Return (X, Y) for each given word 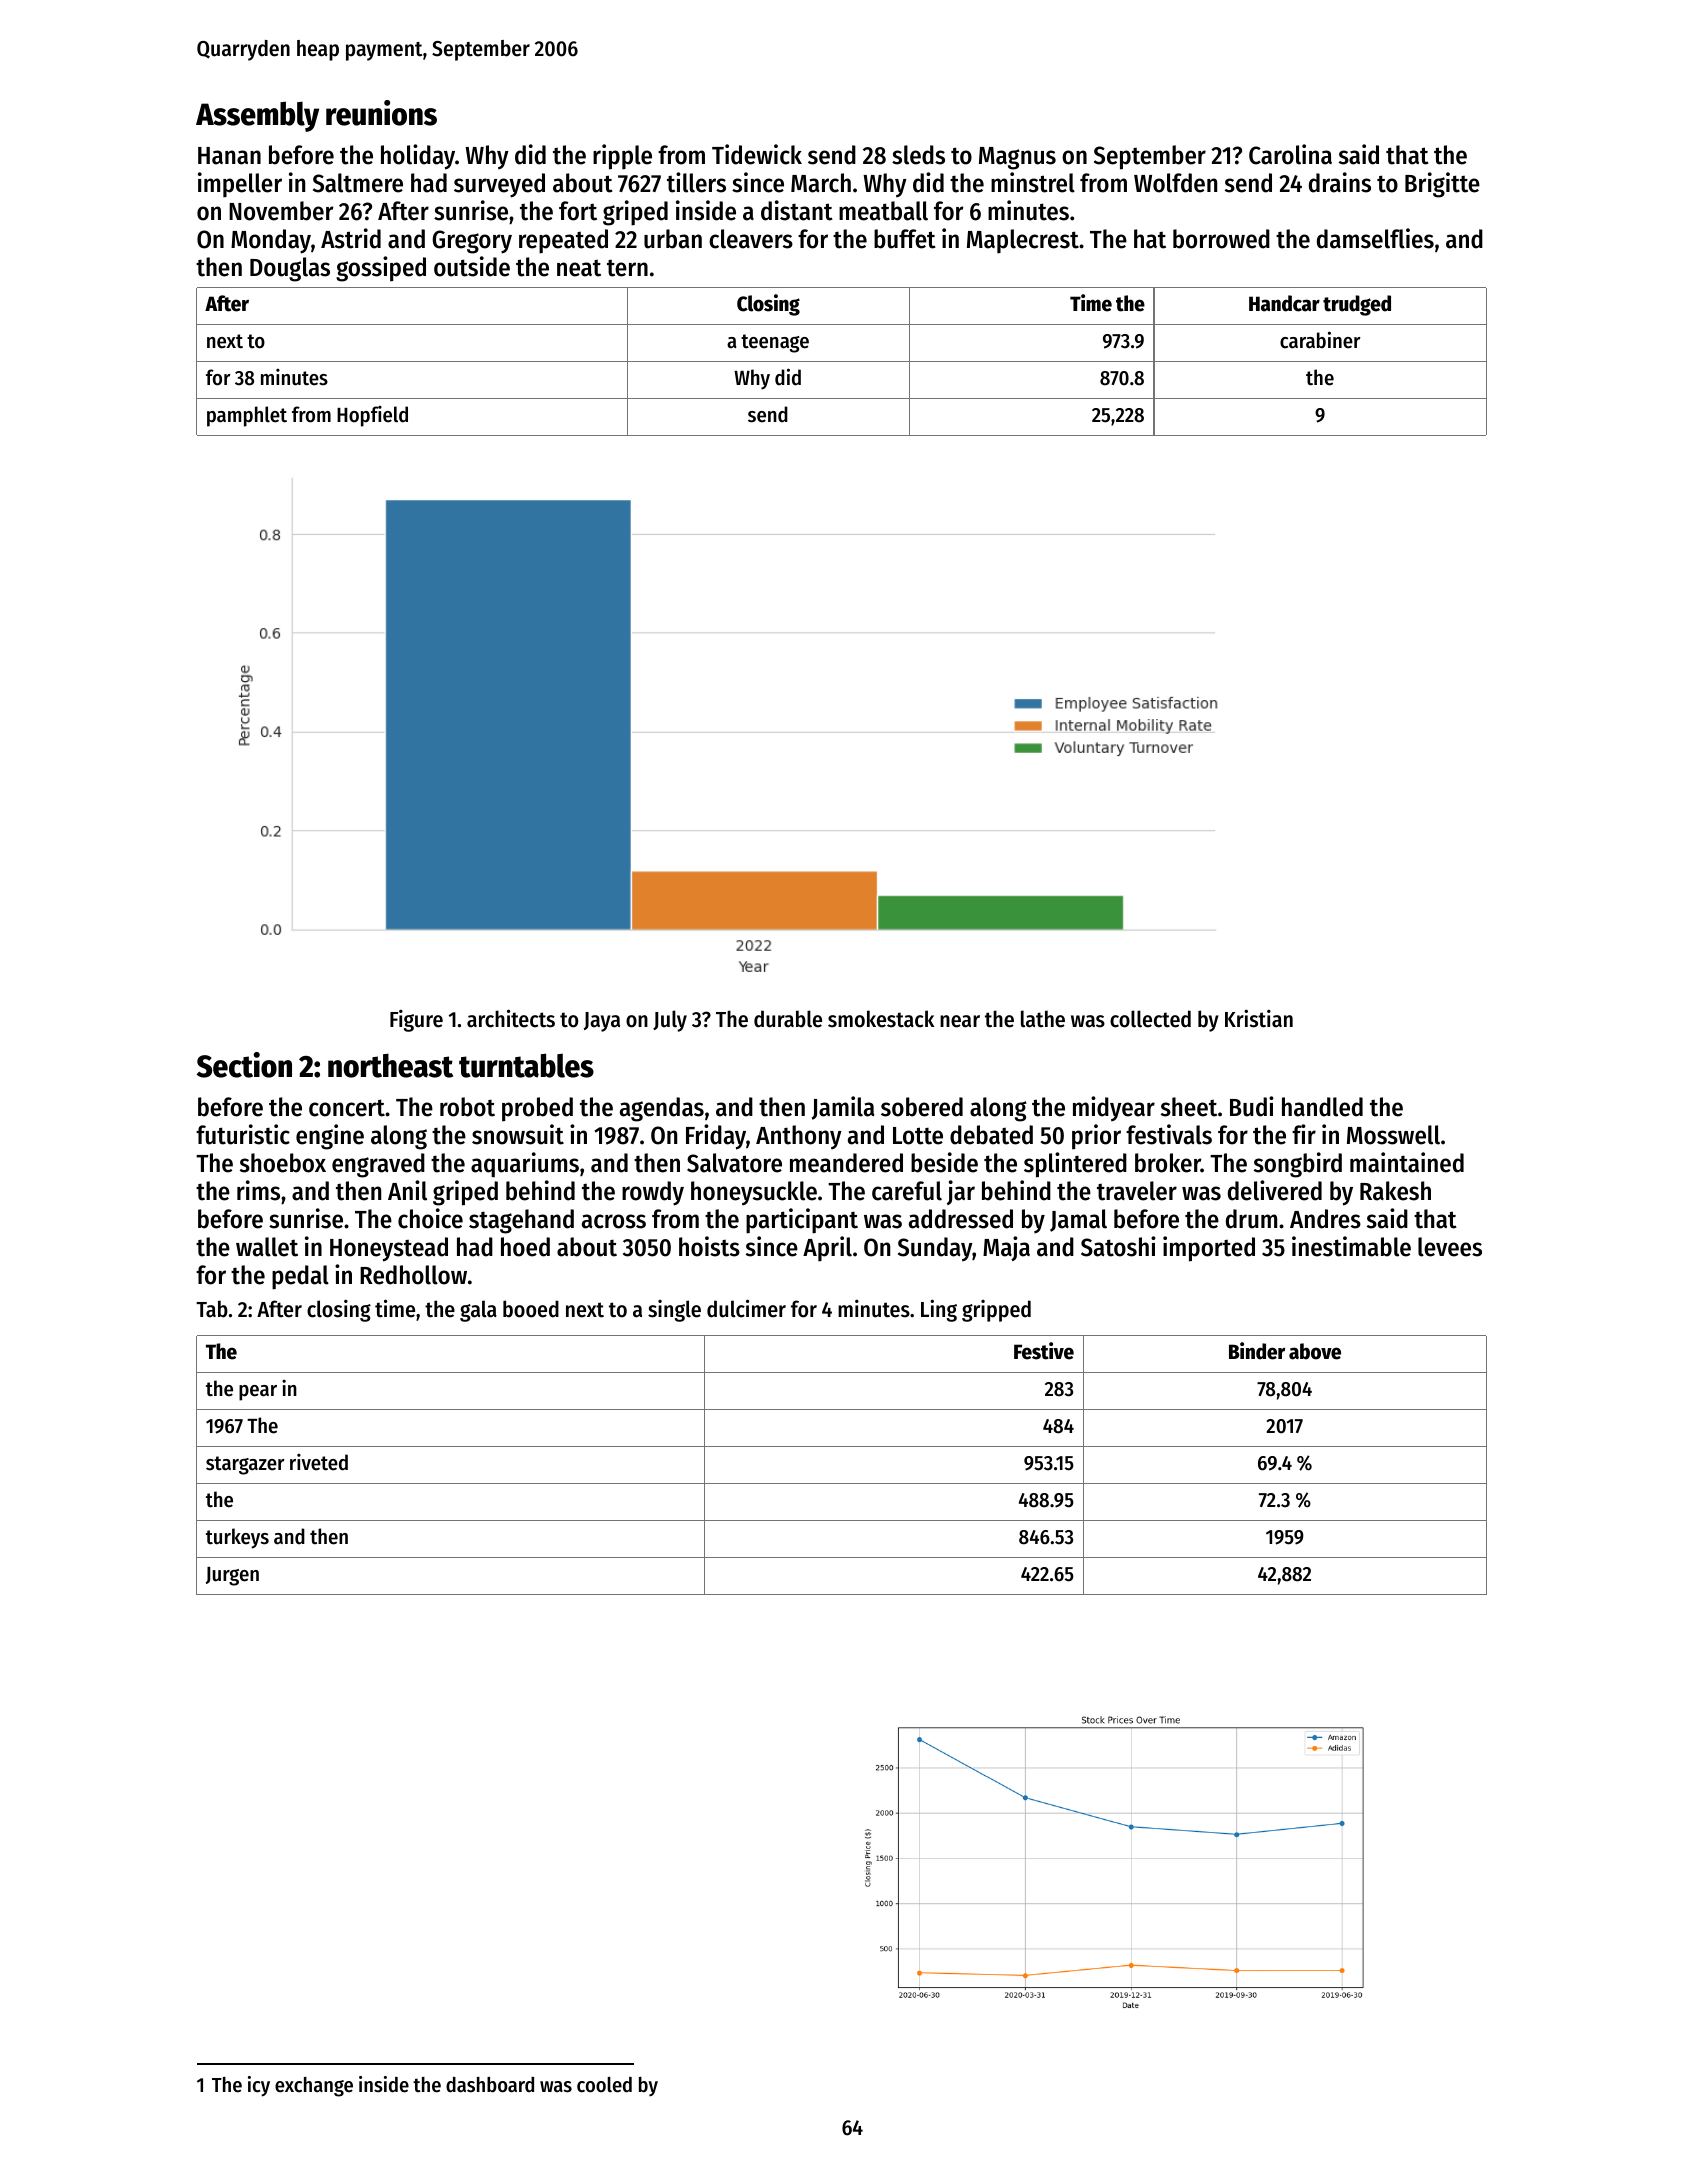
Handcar (1284, 303)
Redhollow (413, 1275)
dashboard (490, 2085)
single (674, 1311)
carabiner (1320, 340)
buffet (905, 239)
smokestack (881, 1019)
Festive (1044, 1351)
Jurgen (232, 1576)
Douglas (290, 269)
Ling (939, 1310)
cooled (604, 2085)
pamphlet (247, 416)
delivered (1275, 1190)
